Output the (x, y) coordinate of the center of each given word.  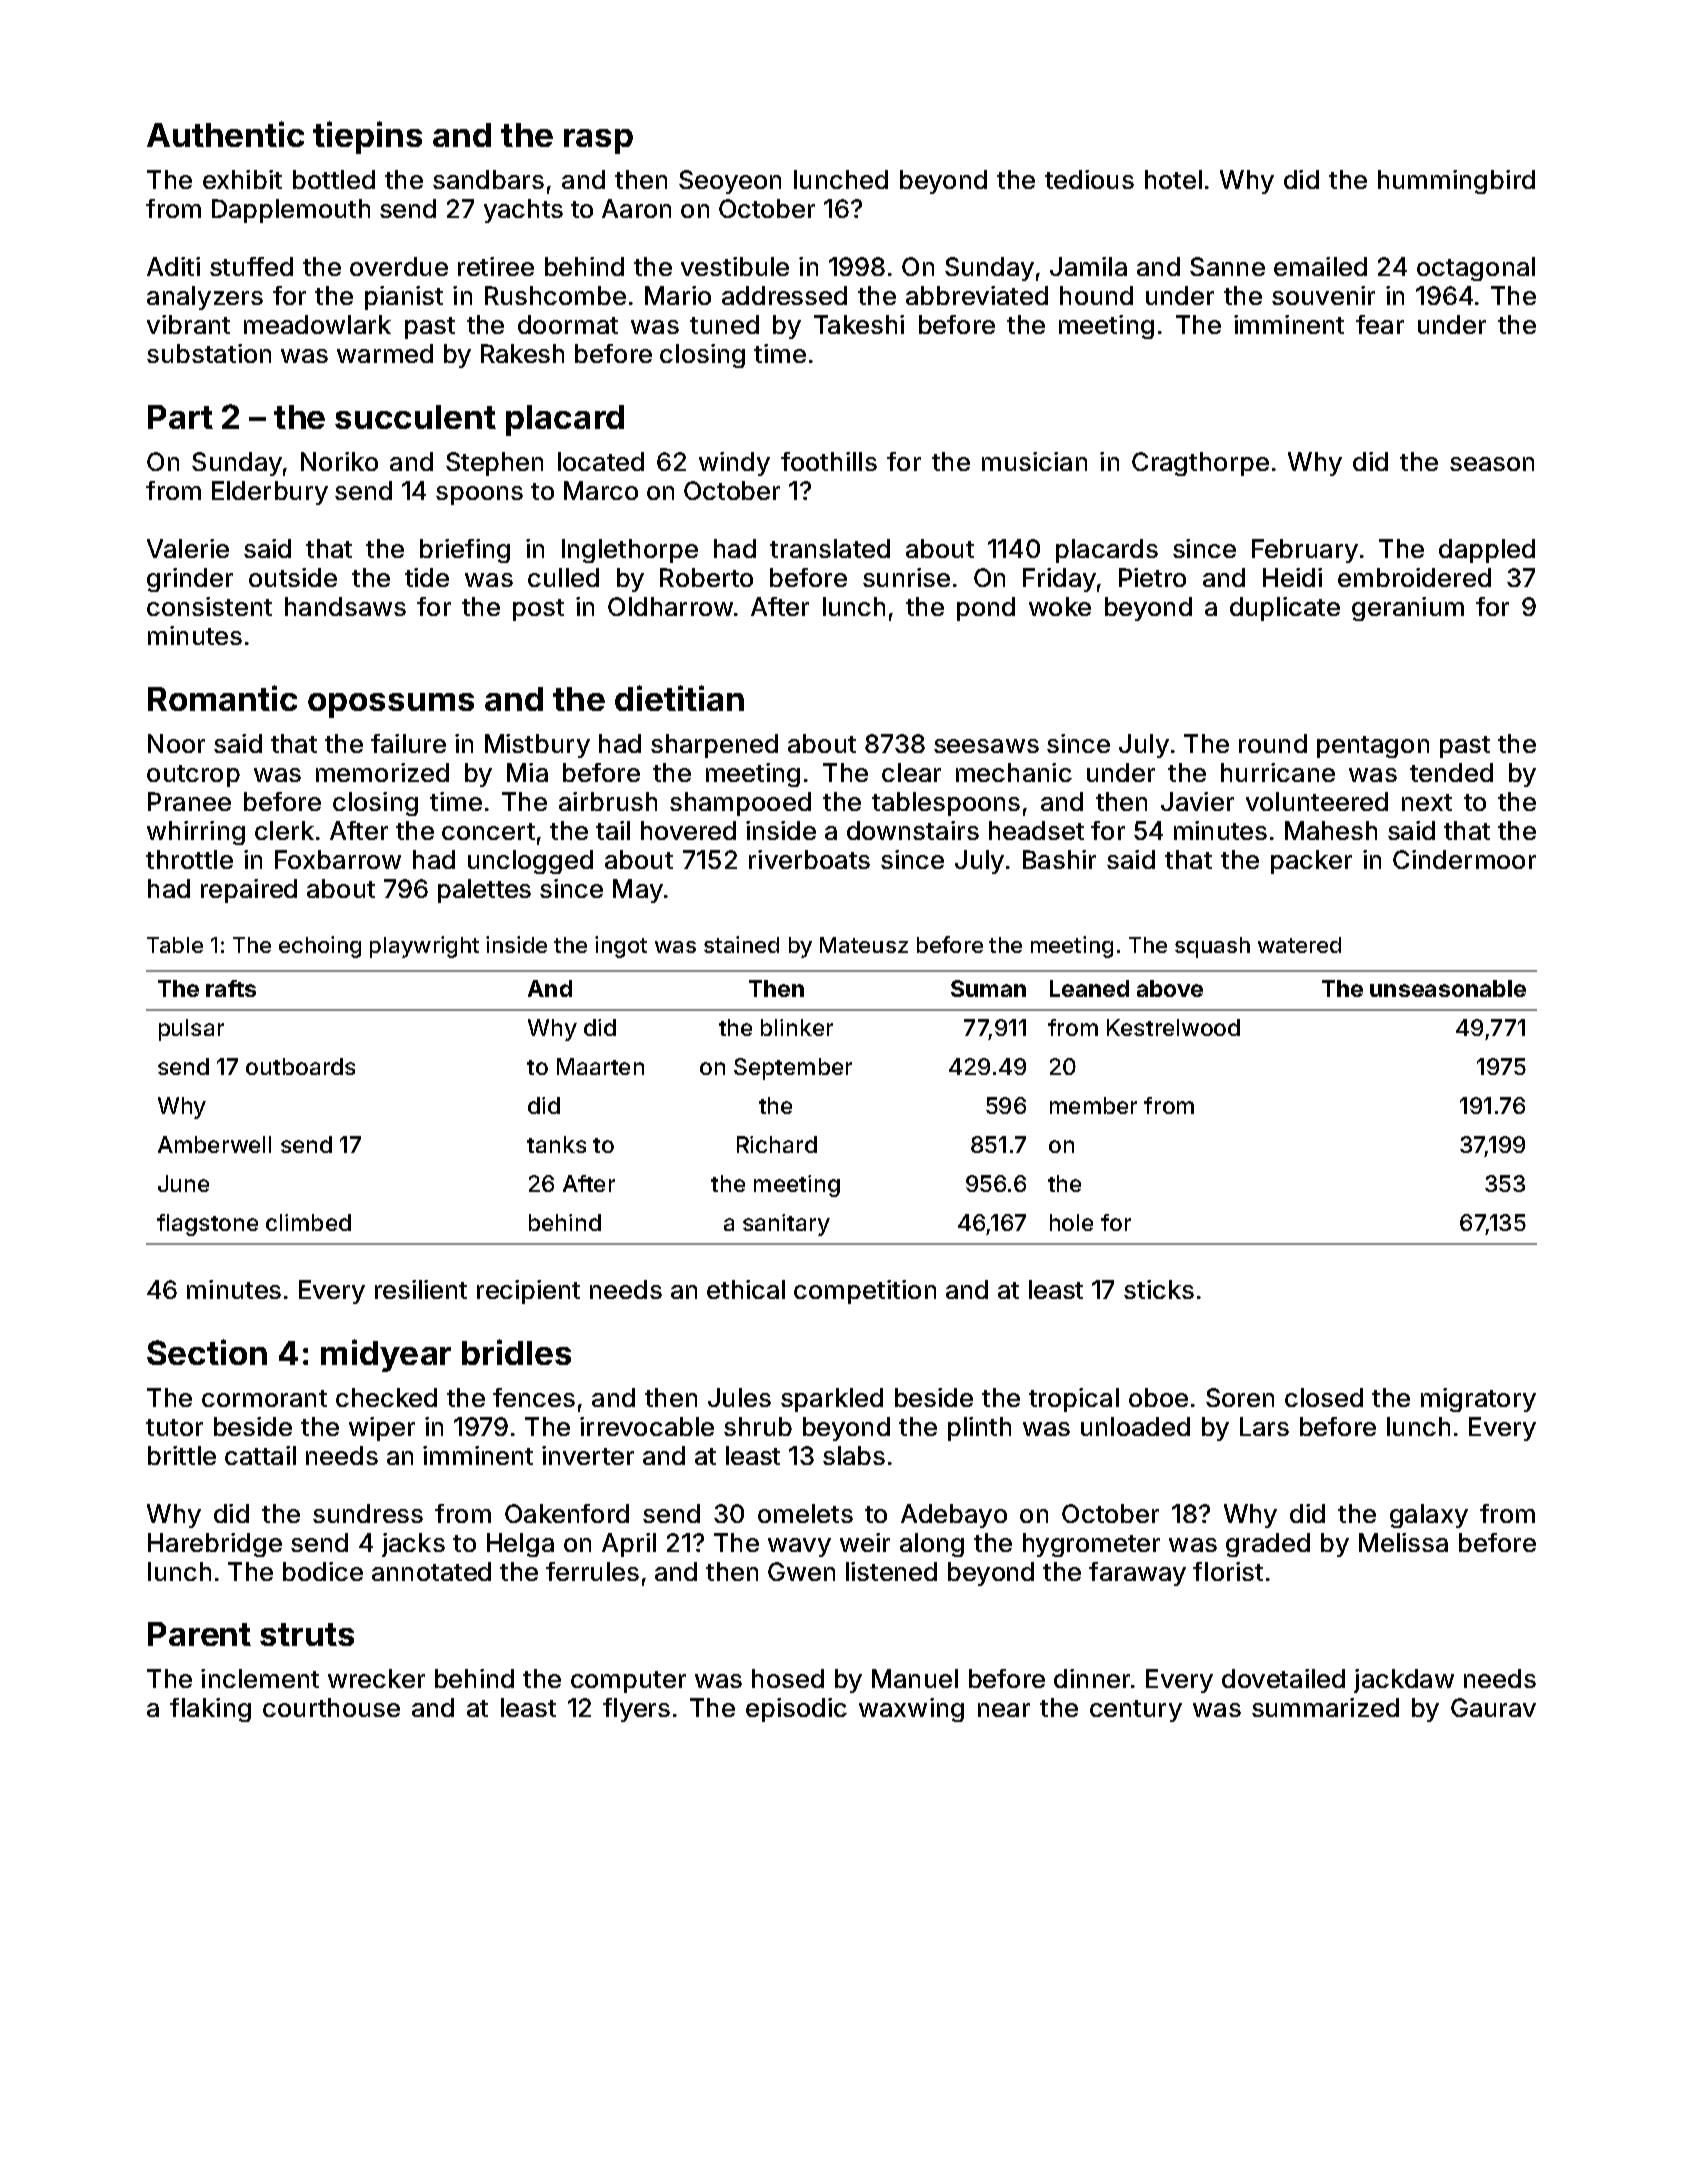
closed (1324, 1397)
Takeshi (859, 324)
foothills (829, 461)
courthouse (331, 1707)
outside (293, 577)
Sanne (1227, 266)
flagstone (207, 1225)
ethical (746, 1289)
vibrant (188, 324)
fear (1380, 324)
